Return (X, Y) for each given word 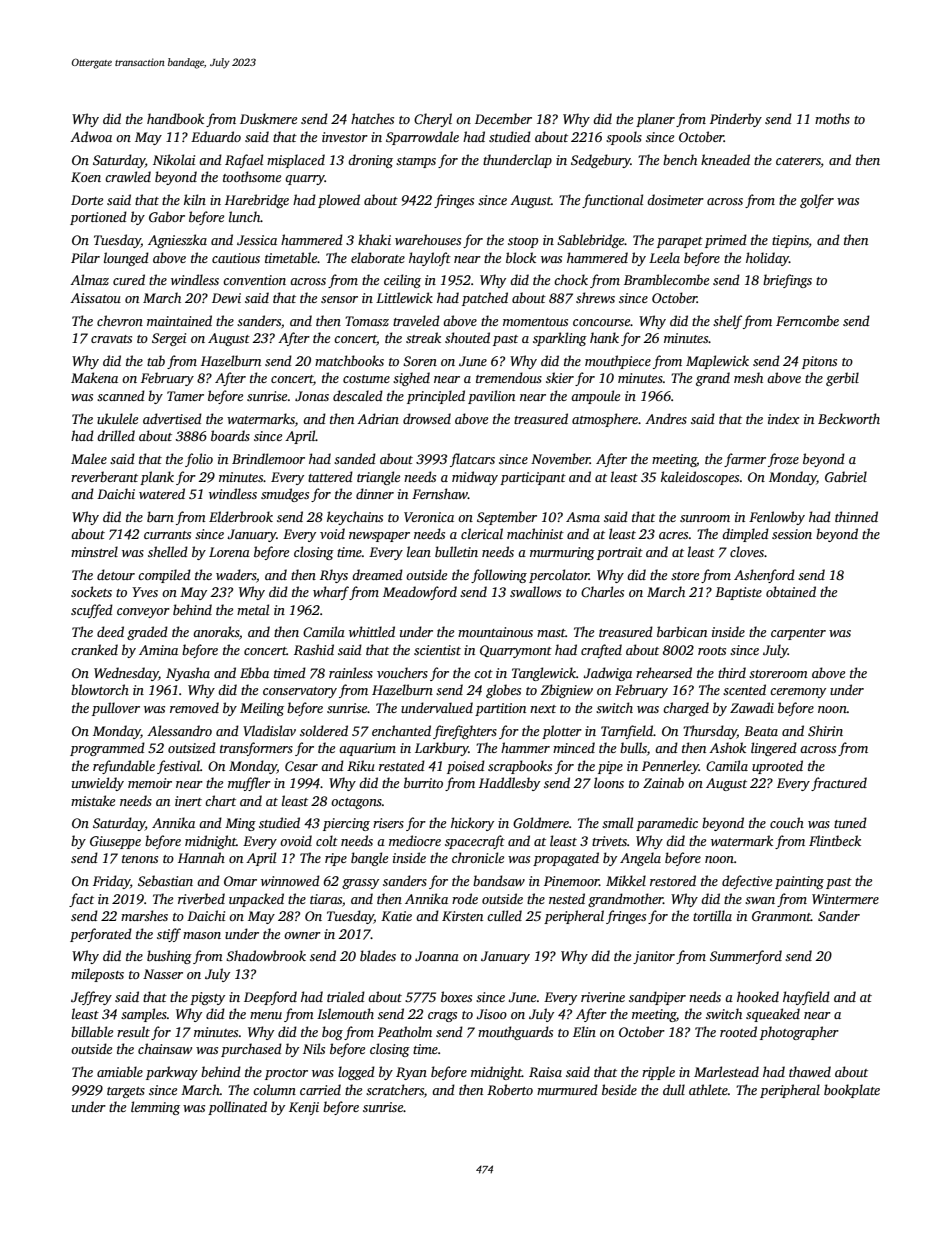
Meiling (262, 709)
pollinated (237, 1108)
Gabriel (846, 476)
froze (783, 460)
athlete (708, 1089)
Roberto (510, 1089)
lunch (245, 216)
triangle (378, 478)
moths (832, 118)
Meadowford (420, 593)
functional (612, 201)
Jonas (312, 396)
